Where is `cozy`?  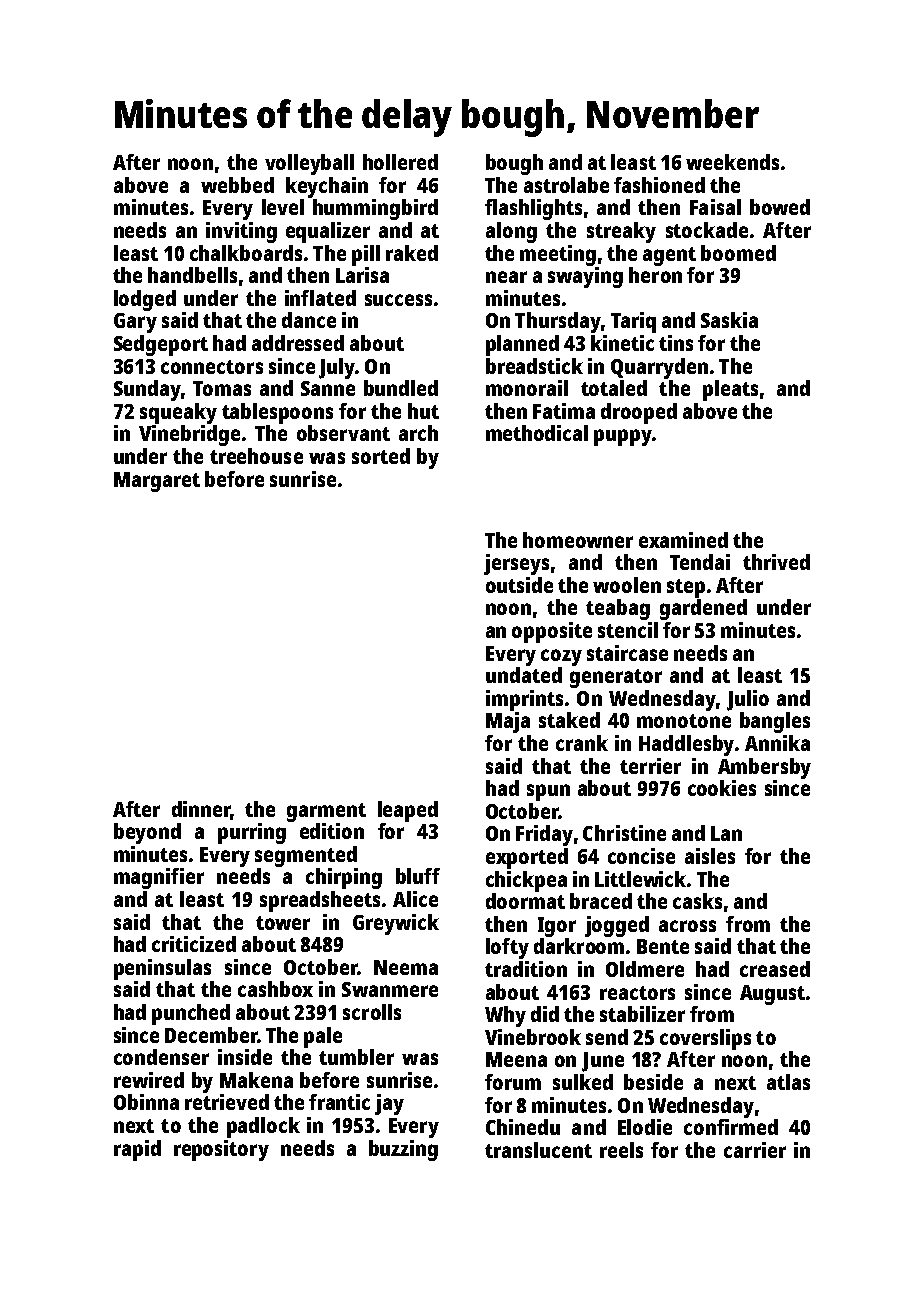 cozy is located at coordinates (561, 657).
